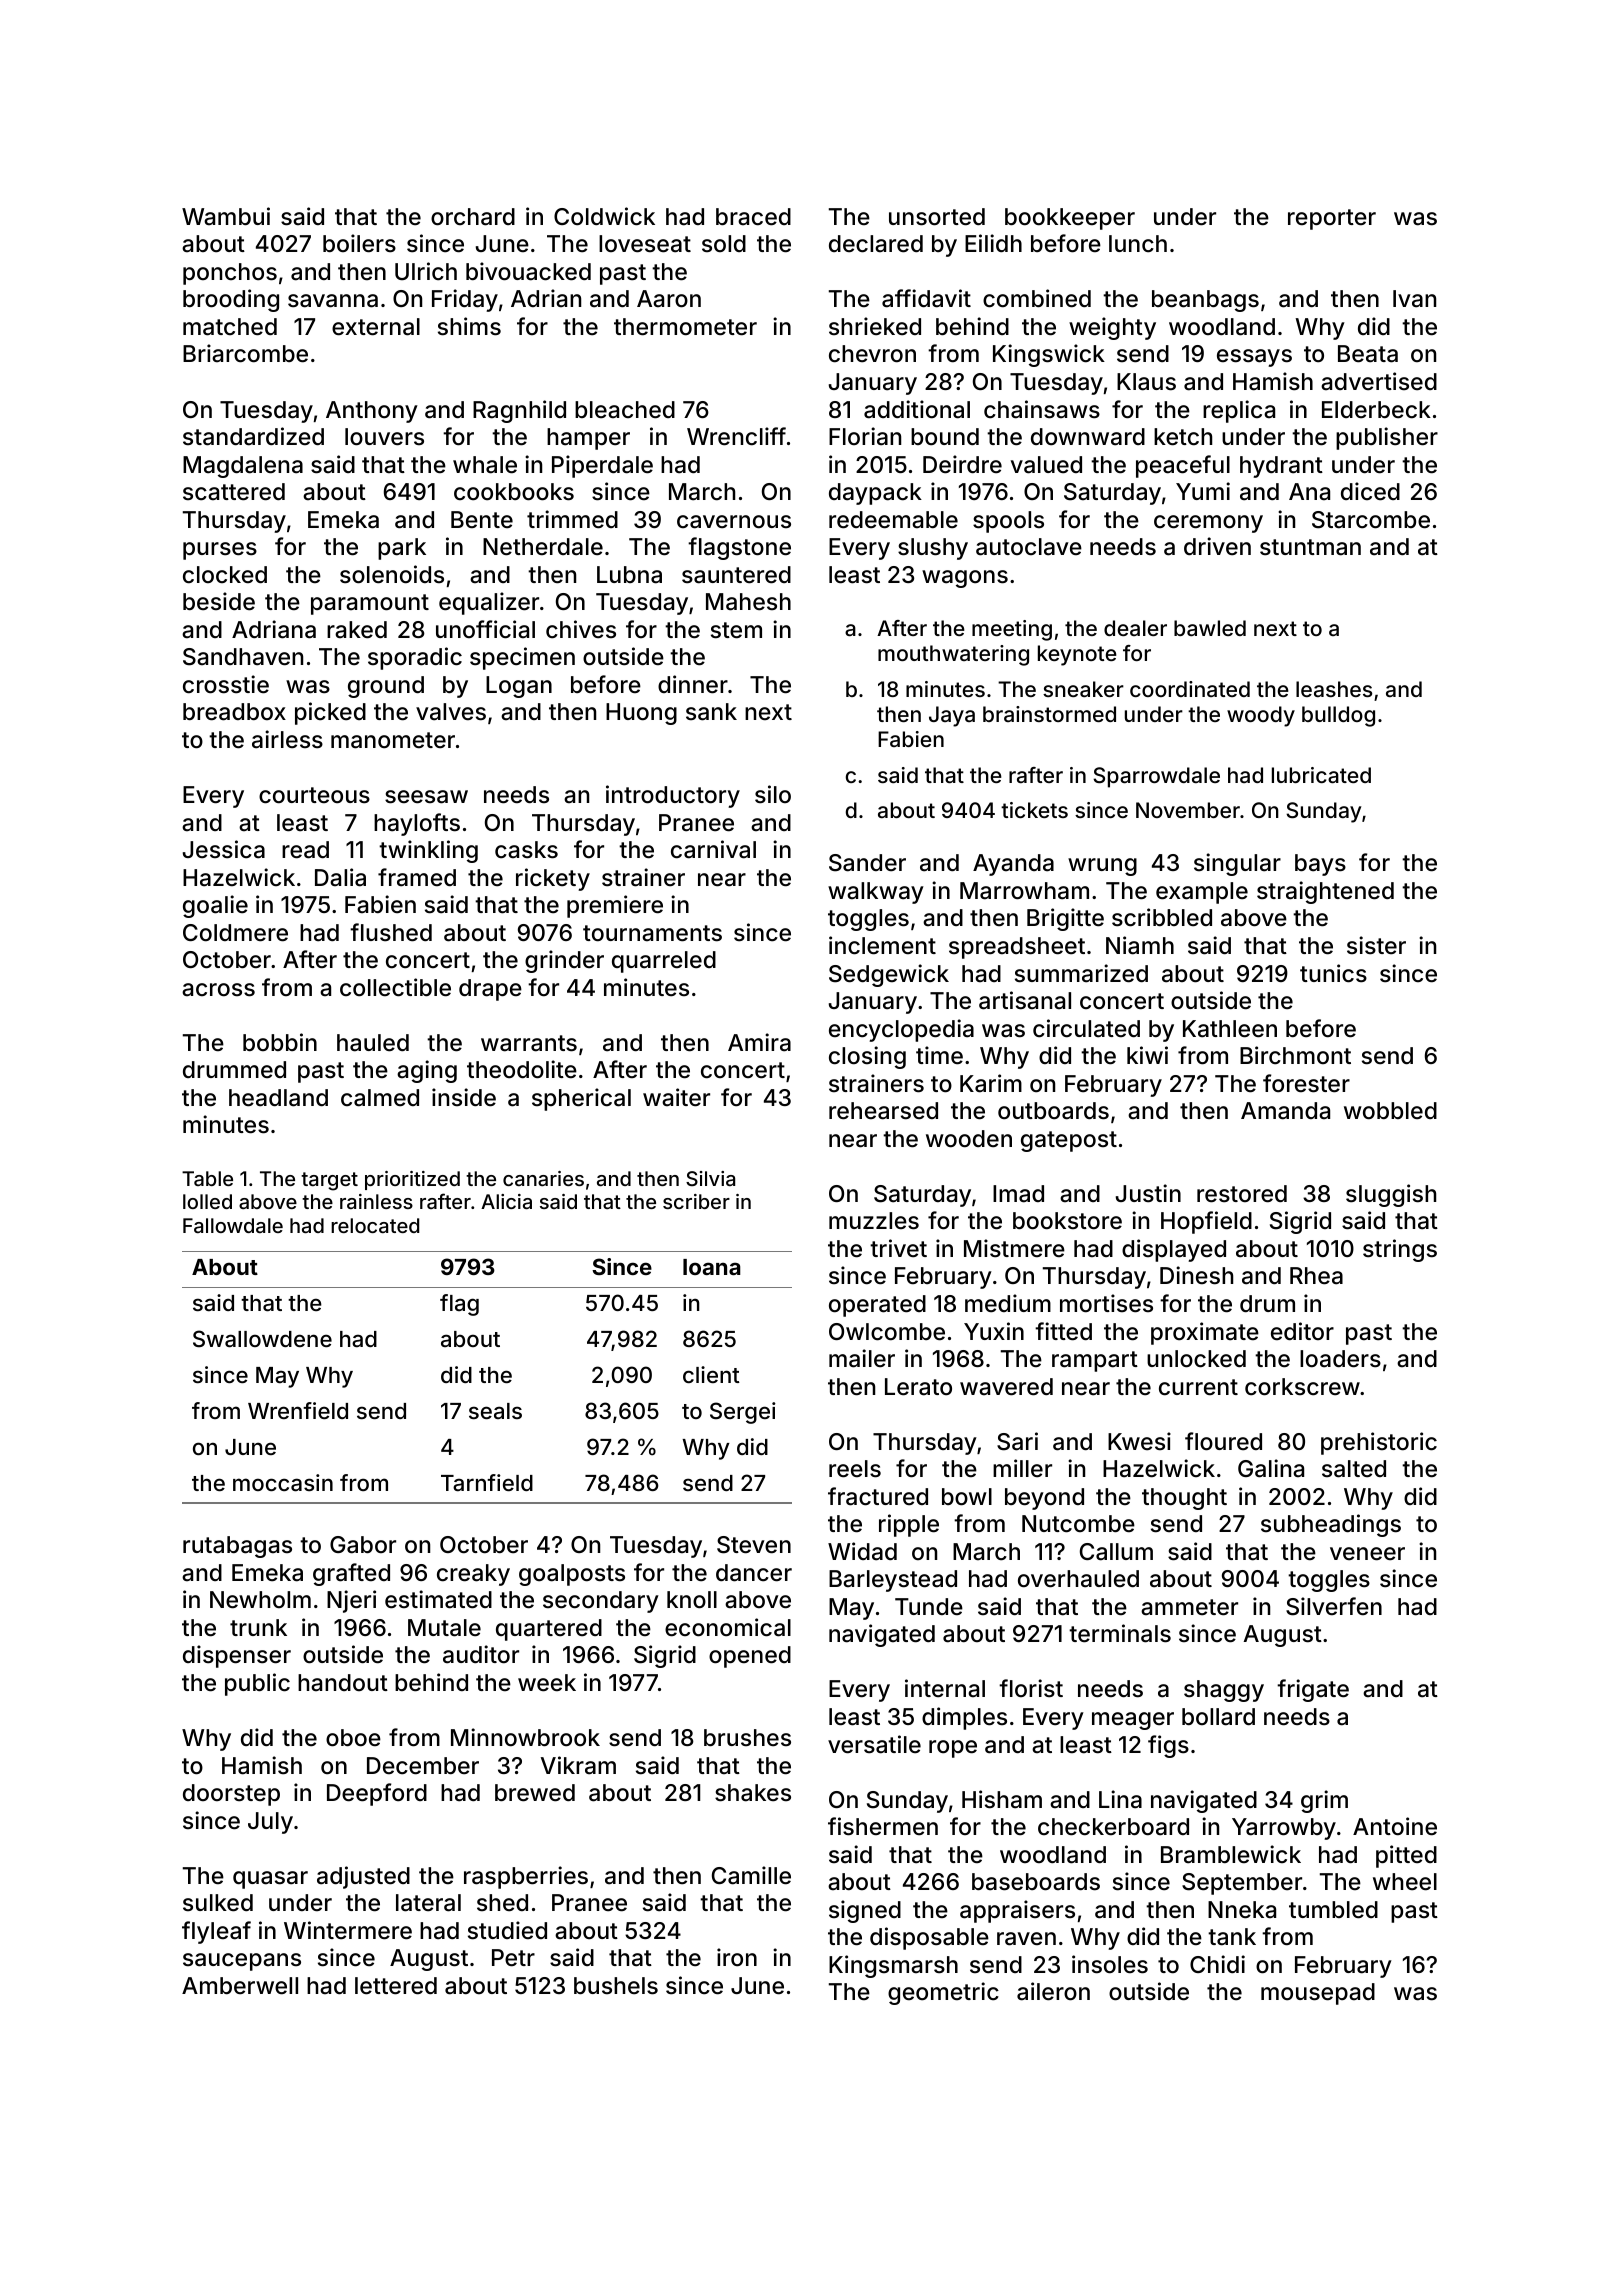  Describe the element at coordinates (377, 1794) in the screenshot. I see `Deepford` at that location.
